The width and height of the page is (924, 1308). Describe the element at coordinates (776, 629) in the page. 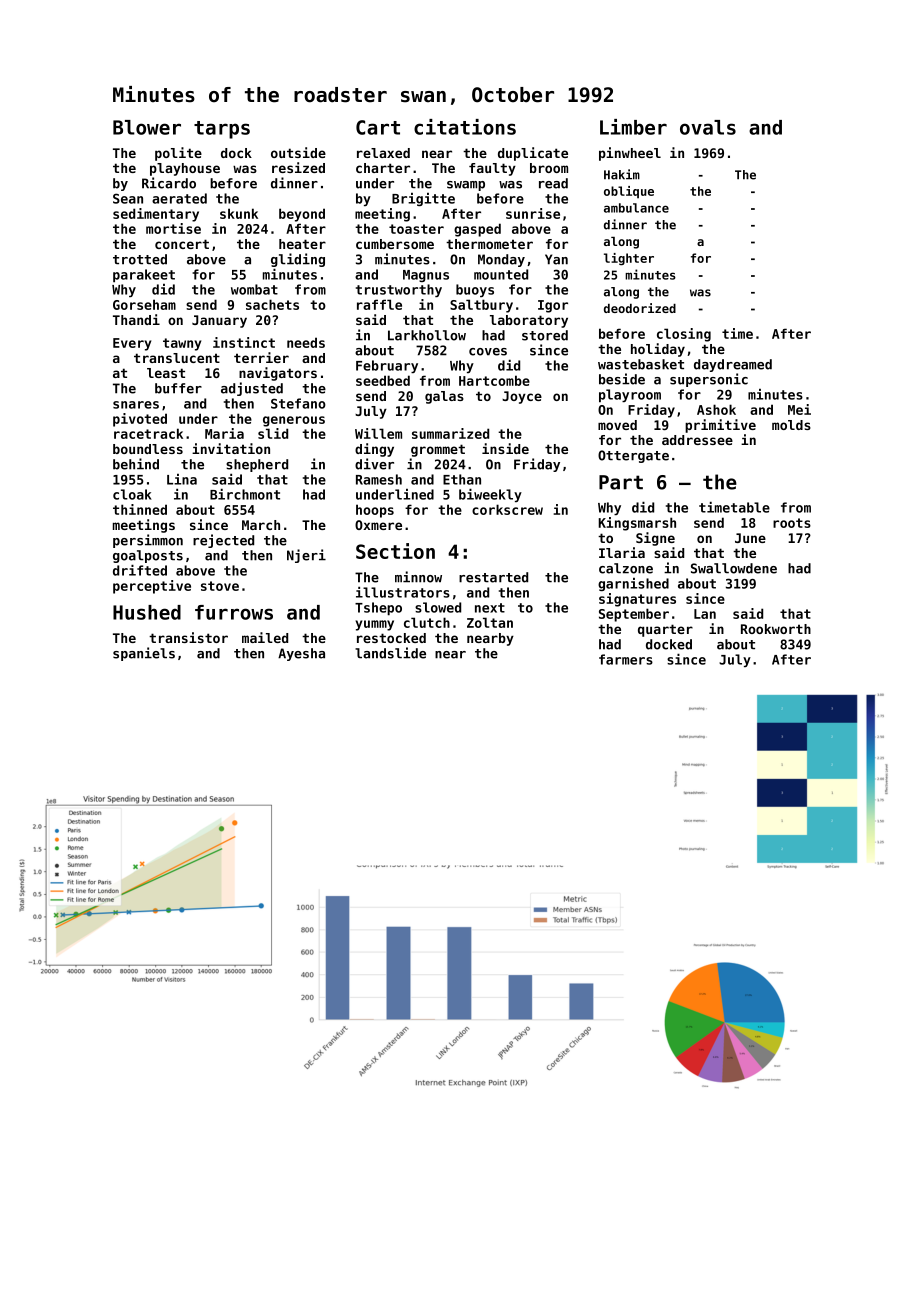

I see `Rookworth` at that location.
